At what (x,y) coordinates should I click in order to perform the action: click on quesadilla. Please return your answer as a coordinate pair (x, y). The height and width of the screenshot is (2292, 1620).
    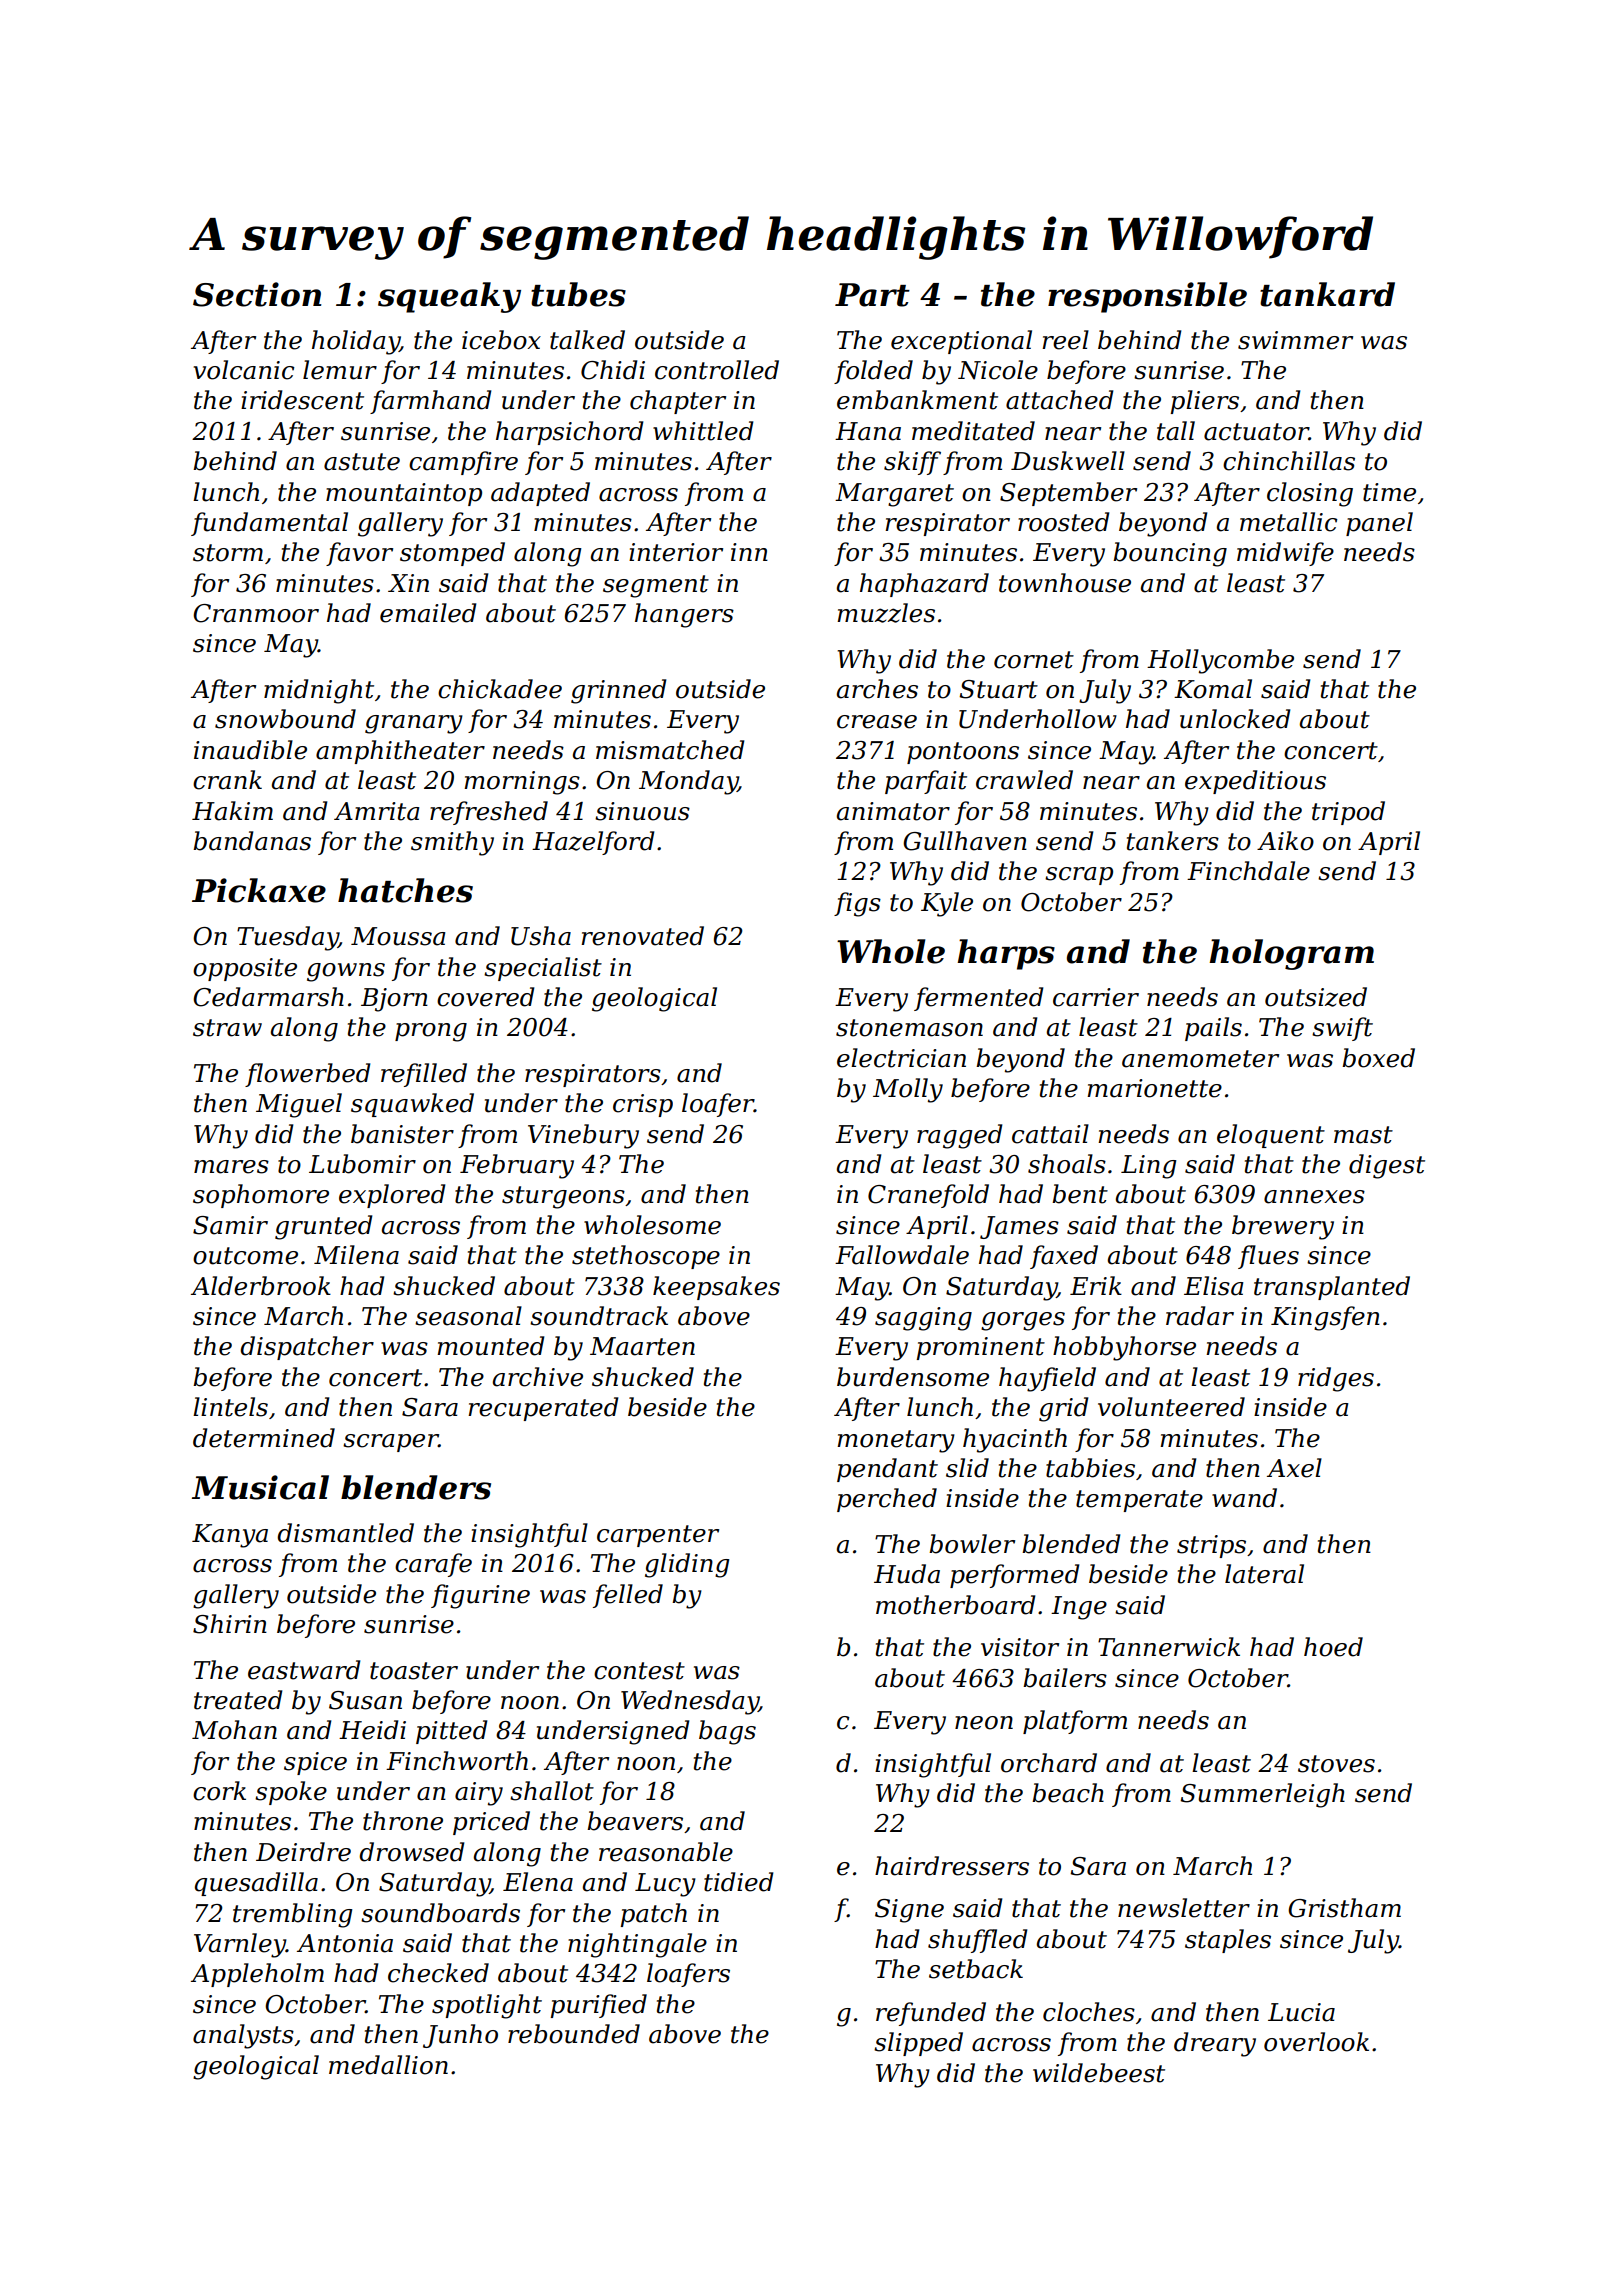
    Looking at the image, I should click on (256, 1884).
